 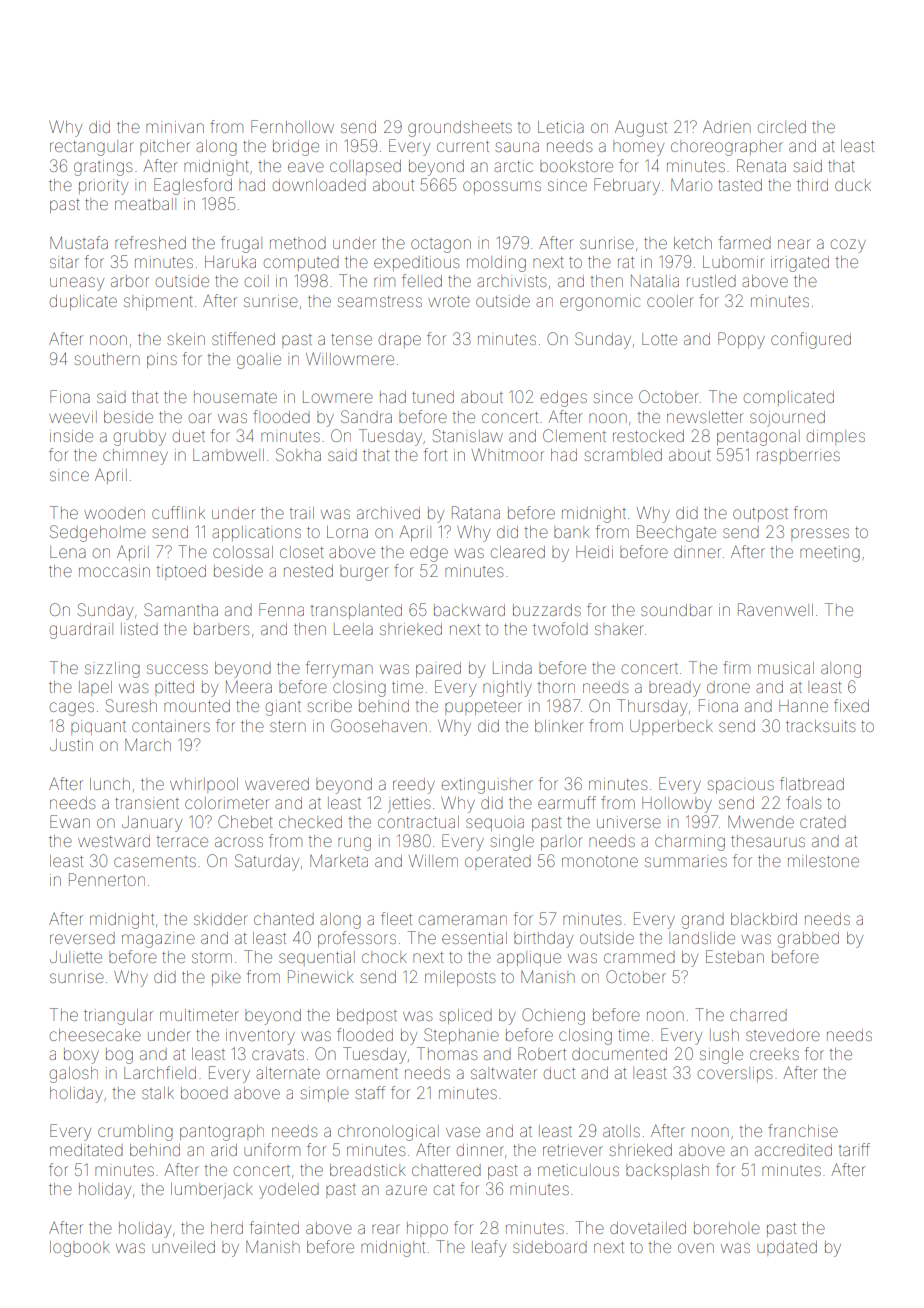 What do you see at coordinates (183, 1247) in the page?
I see `unveiled` at bounding box center [183, 1247].
